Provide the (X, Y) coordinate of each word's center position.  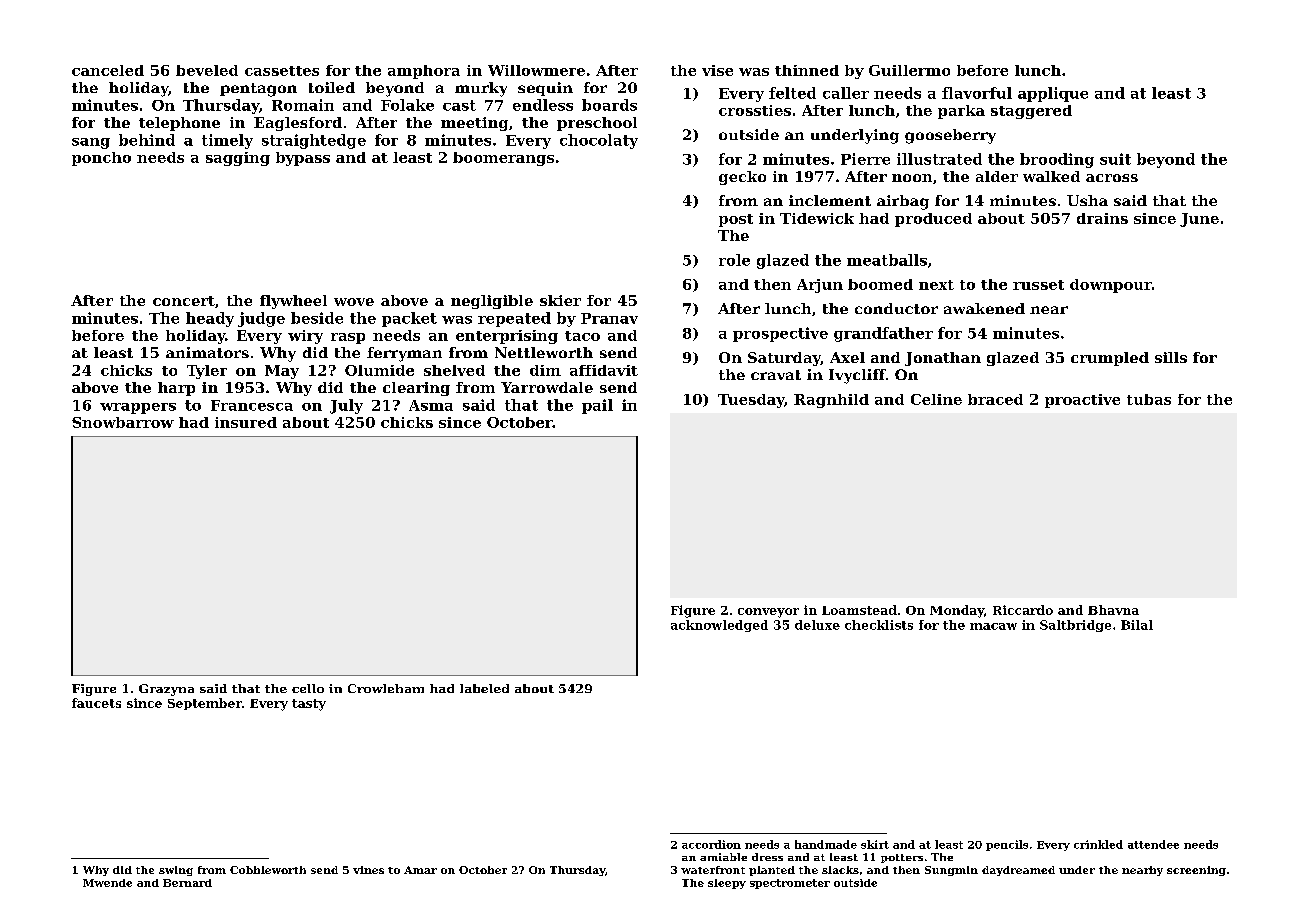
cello (308, 688)
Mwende (107, 883)
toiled (332, 87)
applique (1053, 94)
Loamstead (859, 610)
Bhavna (1113, 610)
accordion (711, 844)
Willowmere (536, 70)
